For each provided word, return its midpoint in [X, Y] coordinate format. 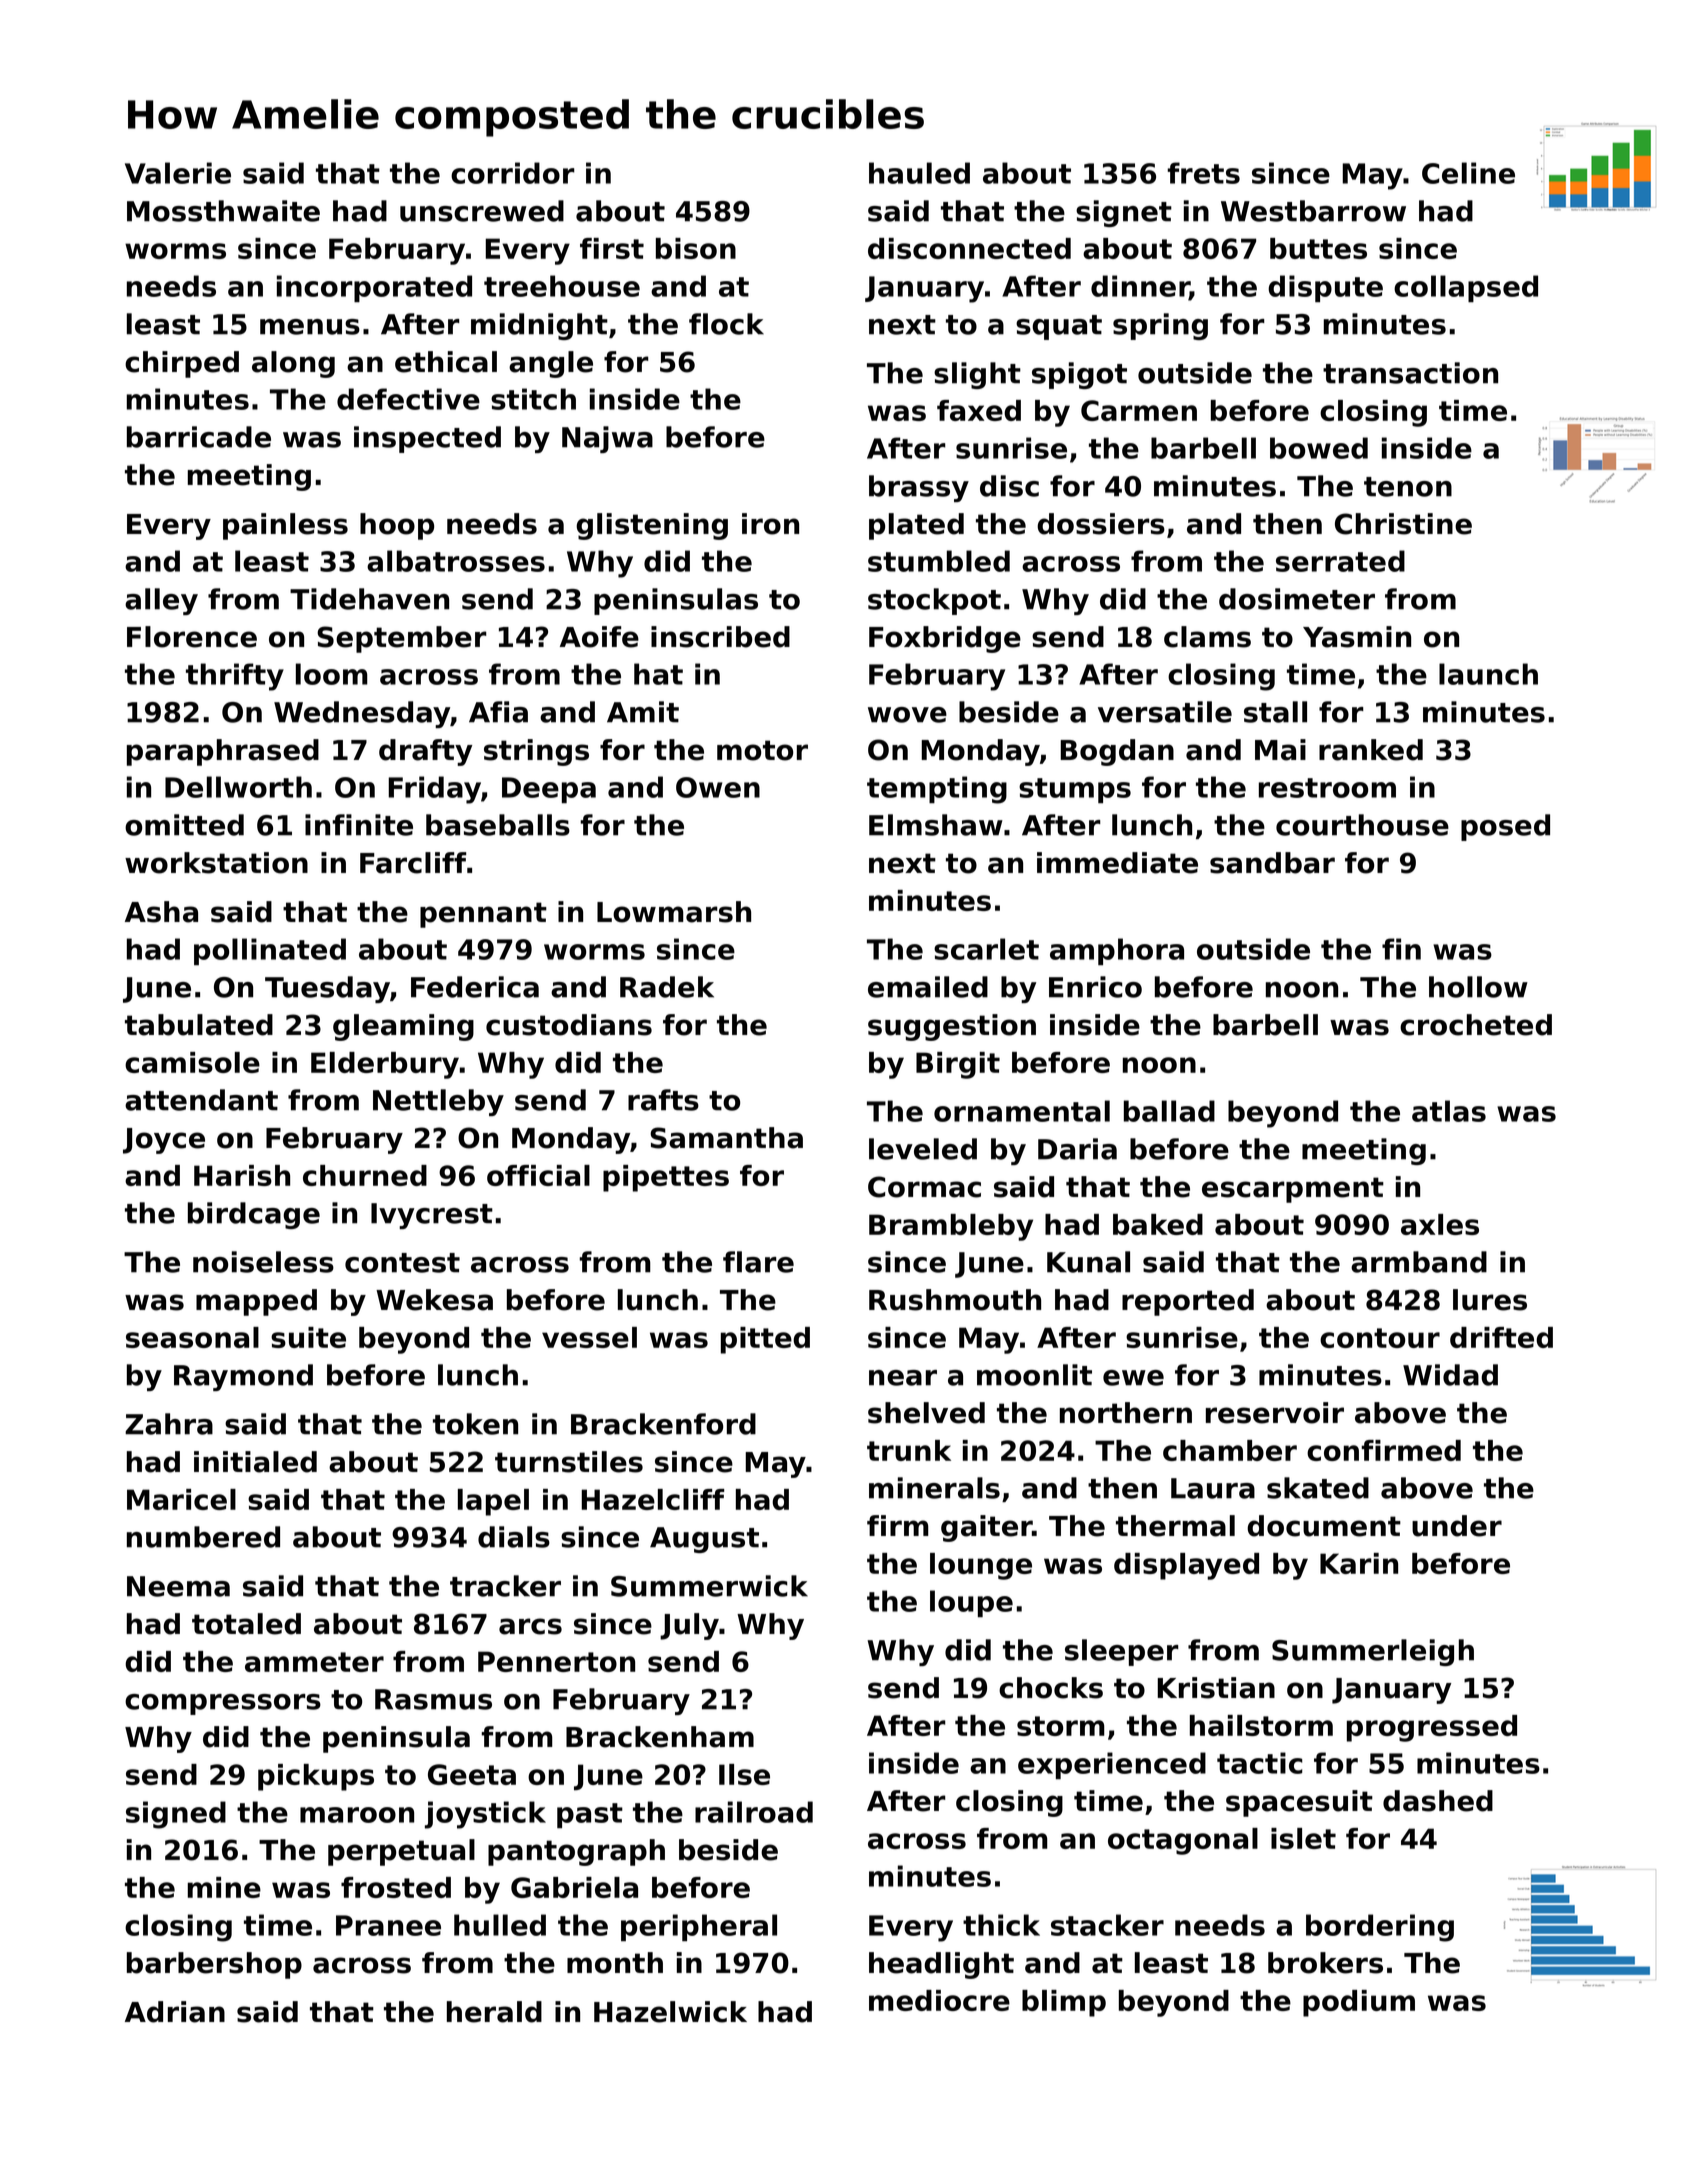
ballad [1169, 1111]
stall [1275, 712]
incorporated [374, 288]
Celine [1468, 173]
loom [332, 674]
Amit [643, 712]
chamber [1230, 1450]
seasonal [192, 1337]
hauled [919, 173]
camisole [192, 1062]
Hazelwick [670, 2012]
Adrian [175, 2012]
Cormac [924, 1187]
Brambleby [951, 1227]
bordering [1380, 1928]
